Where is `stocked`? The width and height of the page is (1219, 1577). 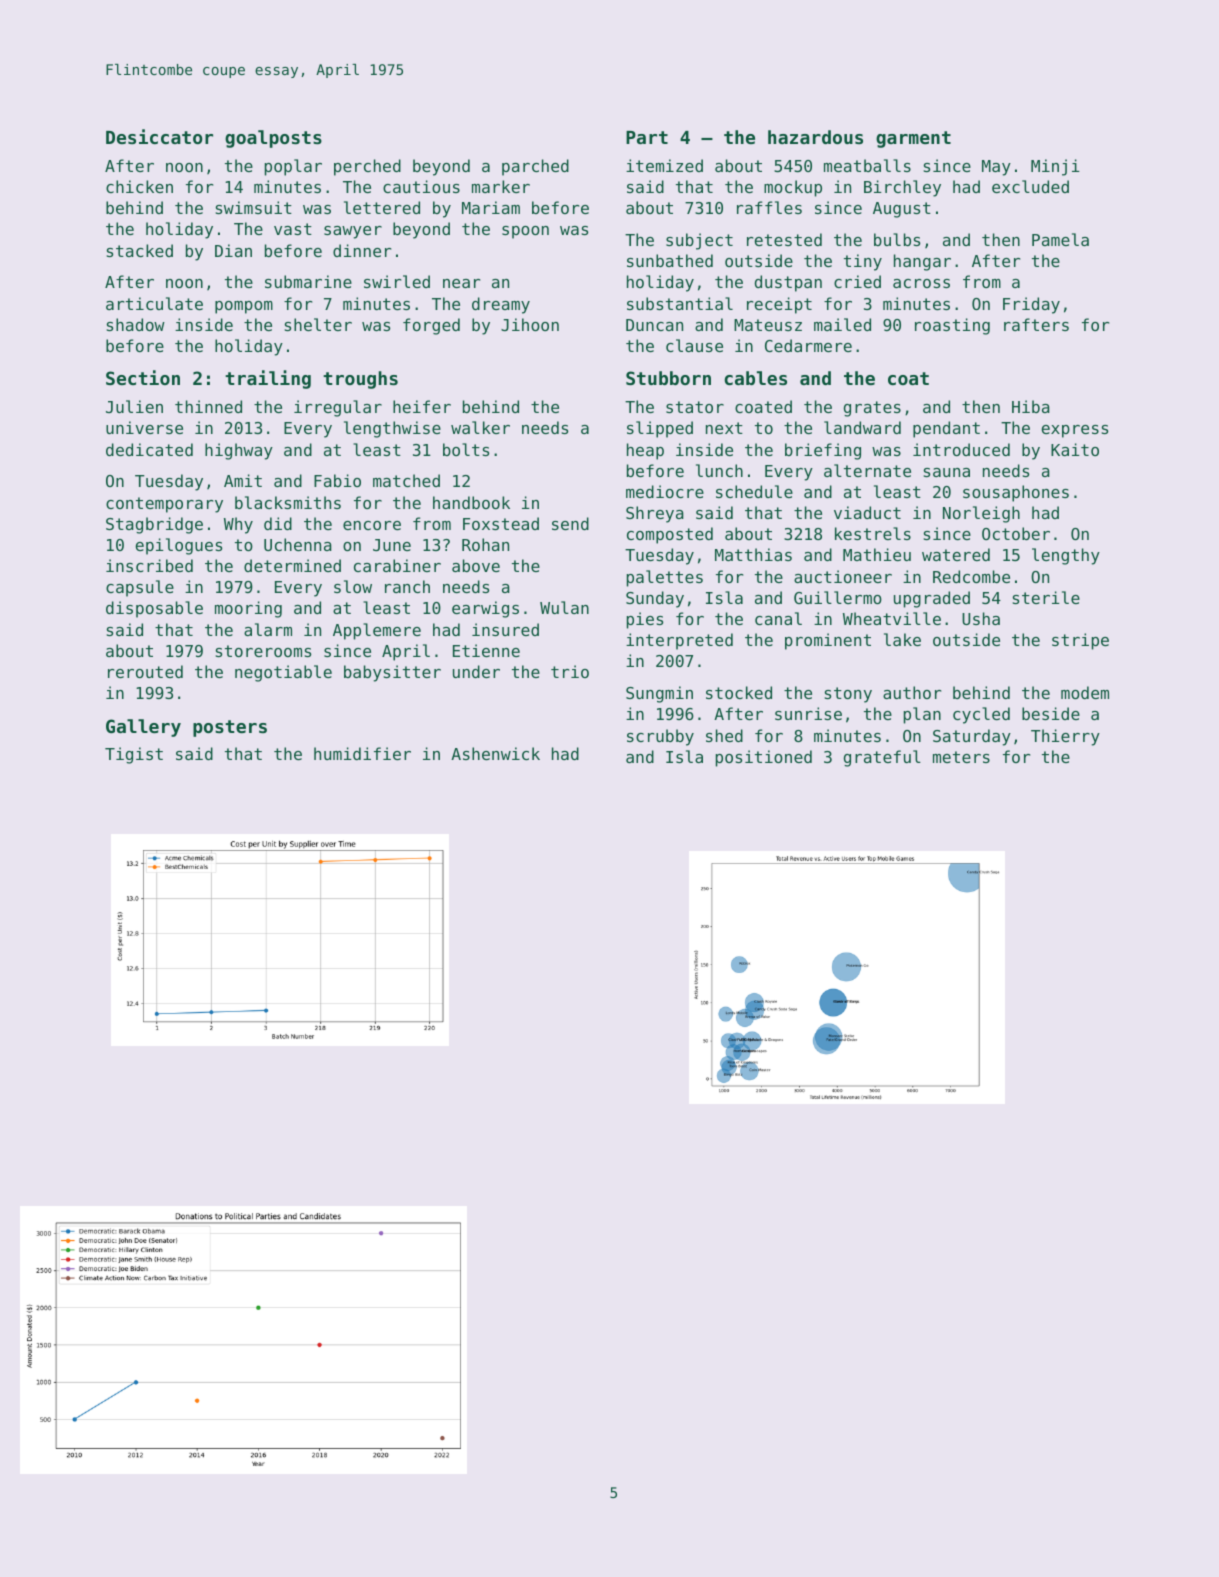
stocked is located at coordinates (739, 692).
